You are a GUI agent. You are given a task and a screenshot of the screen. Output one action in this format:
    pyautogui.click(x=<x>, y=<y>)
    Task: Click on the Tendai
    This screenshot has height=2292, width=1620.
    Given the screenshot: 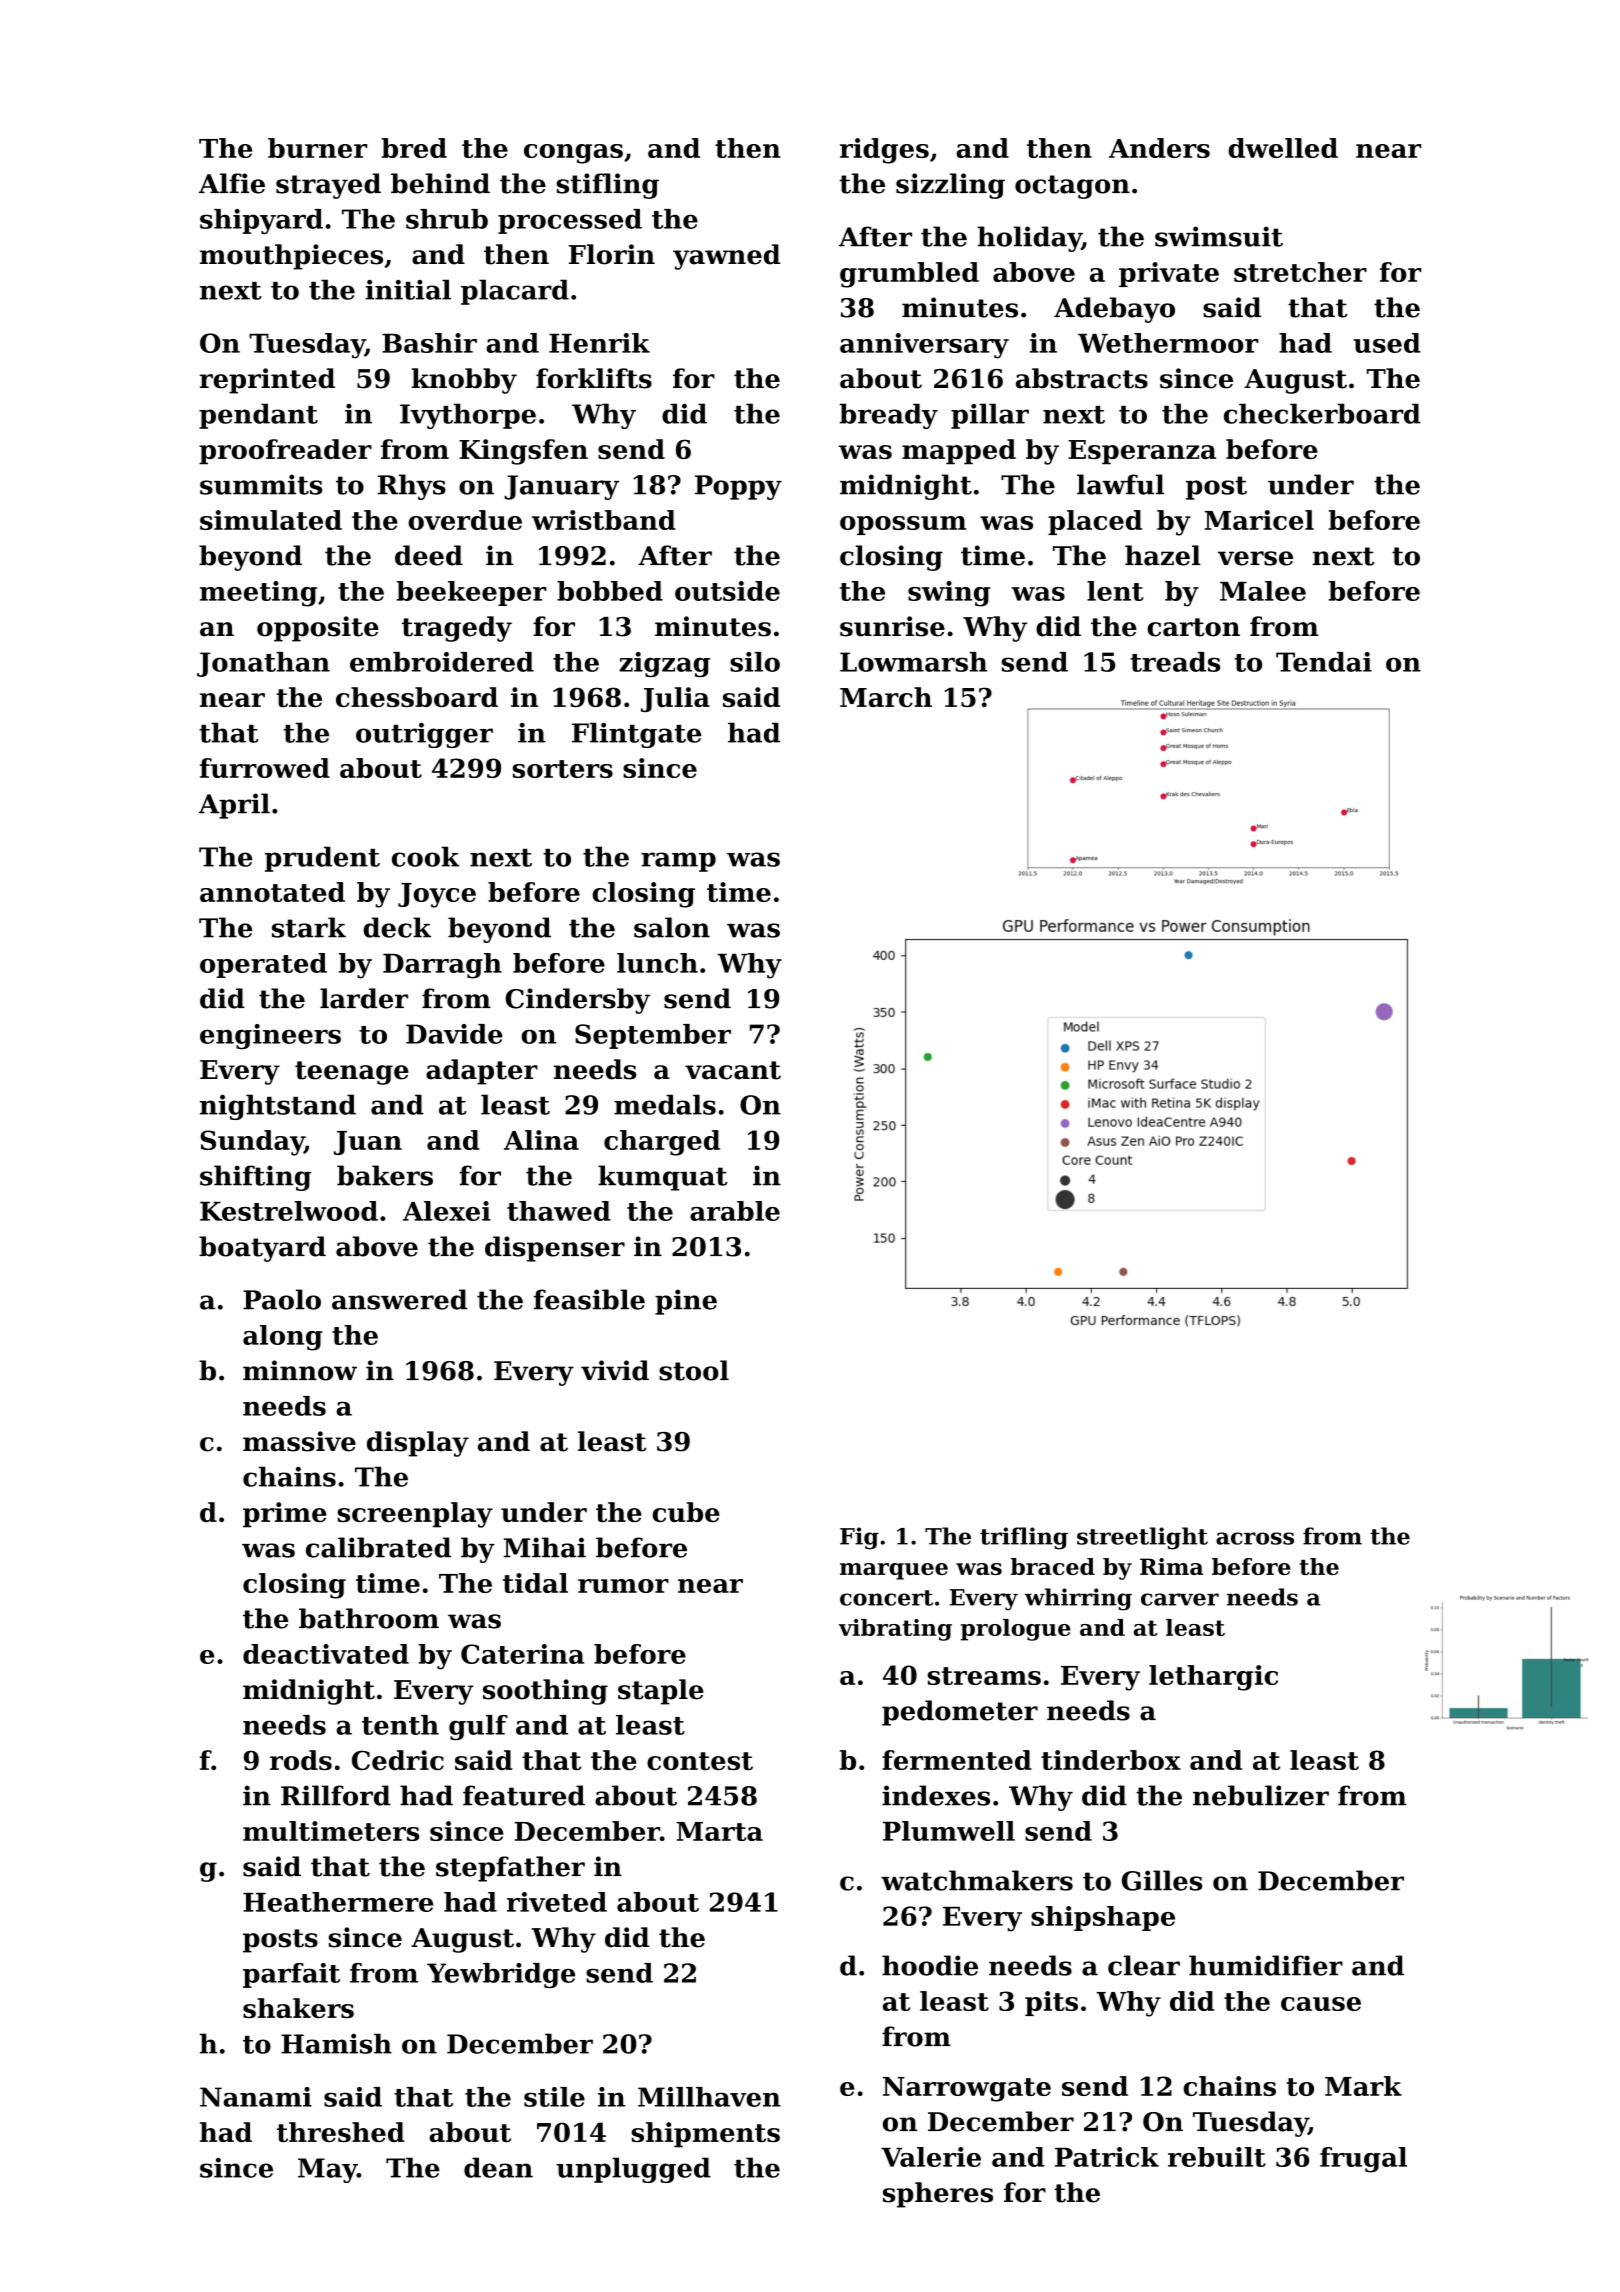 What is the action you would take?
    pyautogui.click(x=1324, y=662)
